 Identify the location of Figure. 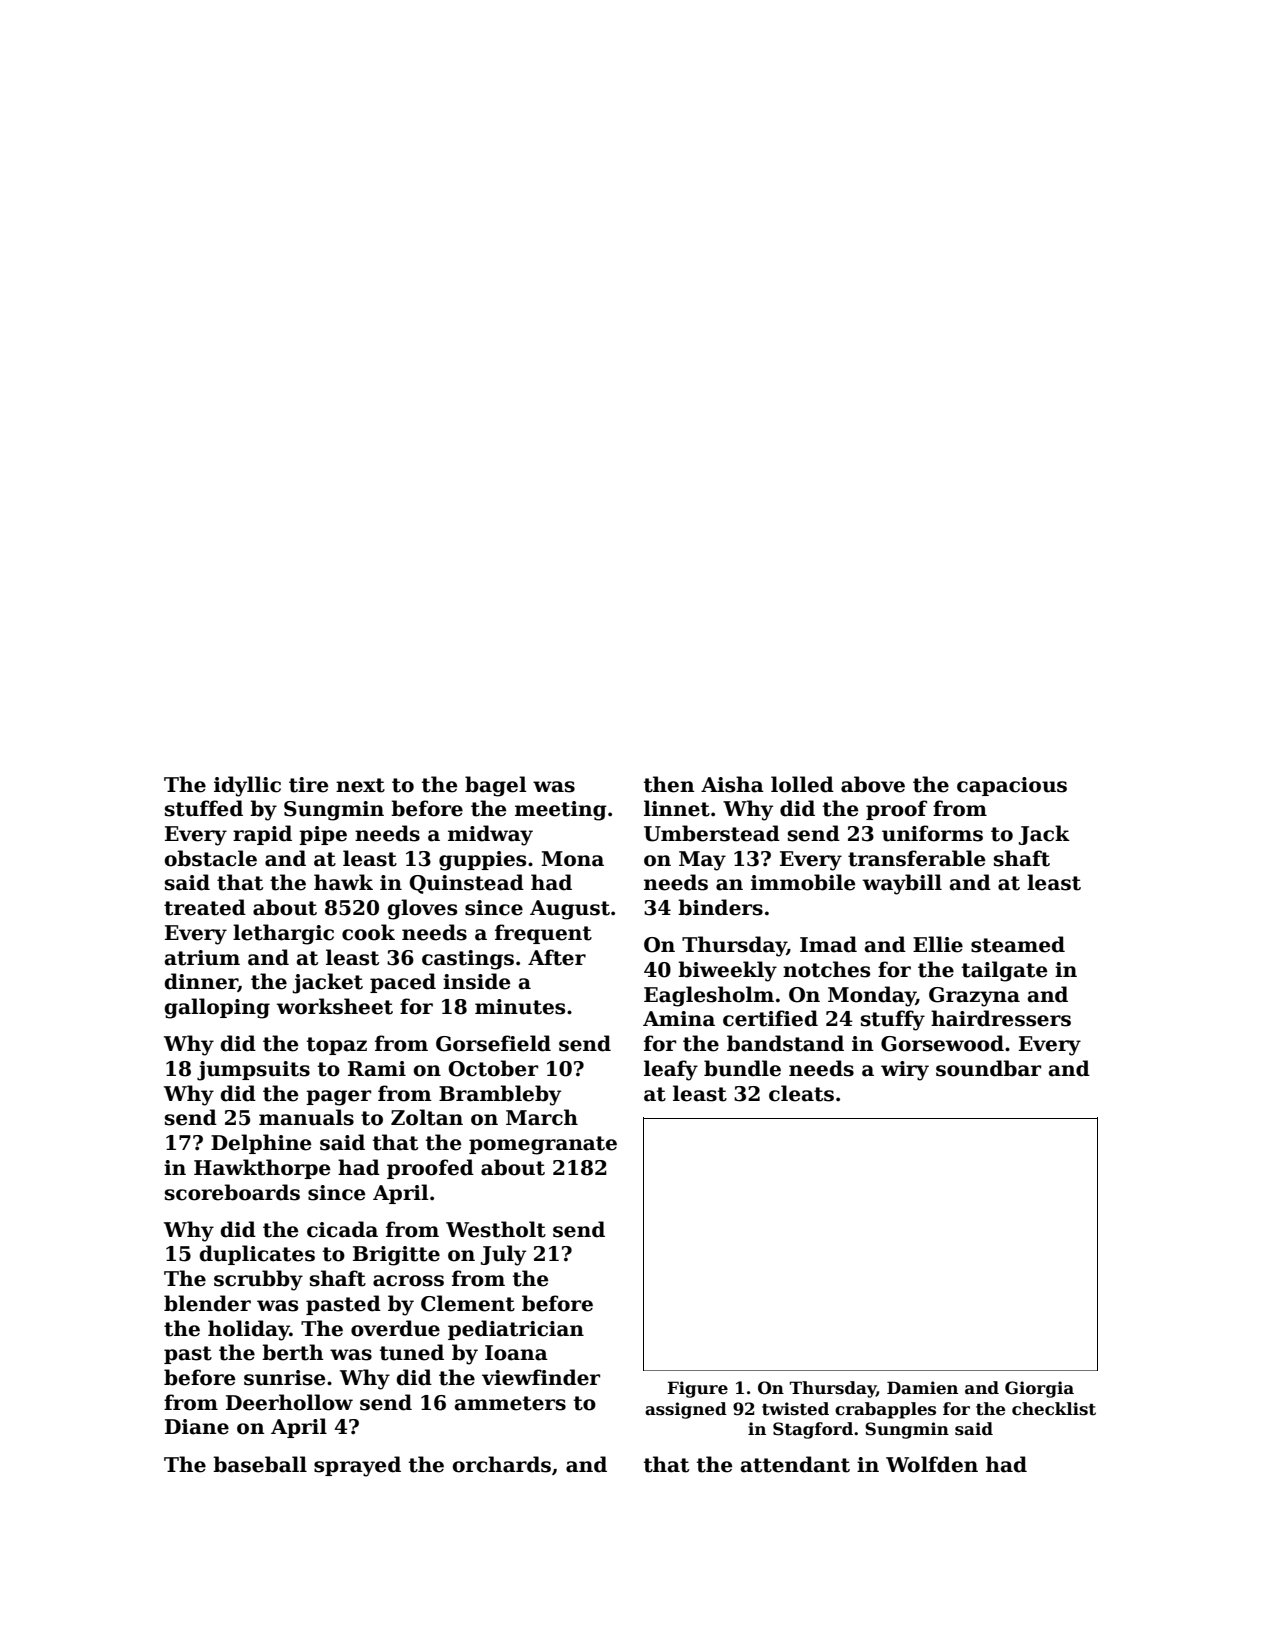
(697, 1389).
